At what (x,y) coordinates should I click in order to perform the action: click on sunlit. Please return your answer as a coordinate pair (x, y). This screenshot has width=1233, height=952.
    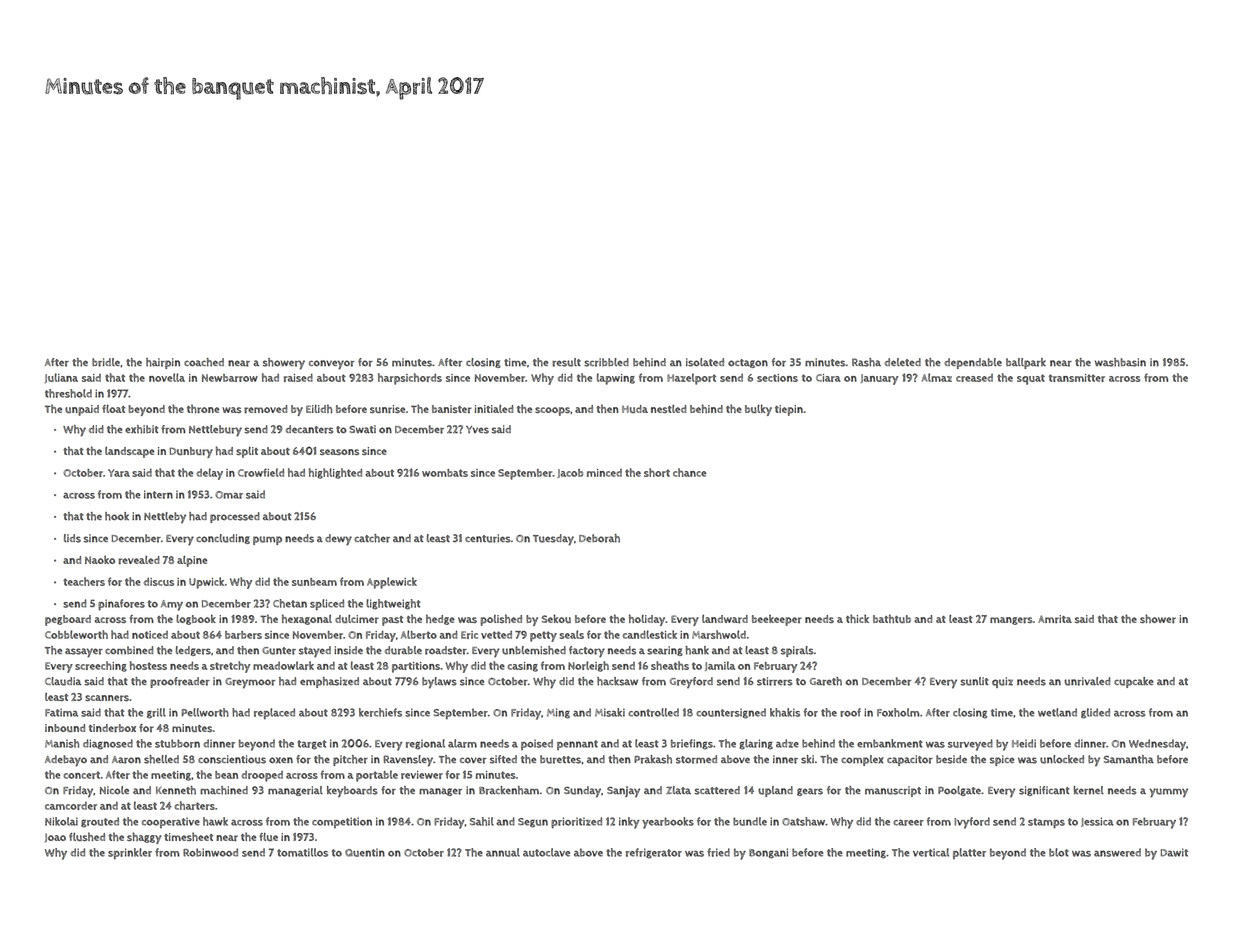
    Looking at the image, I should click on (974, 681).
